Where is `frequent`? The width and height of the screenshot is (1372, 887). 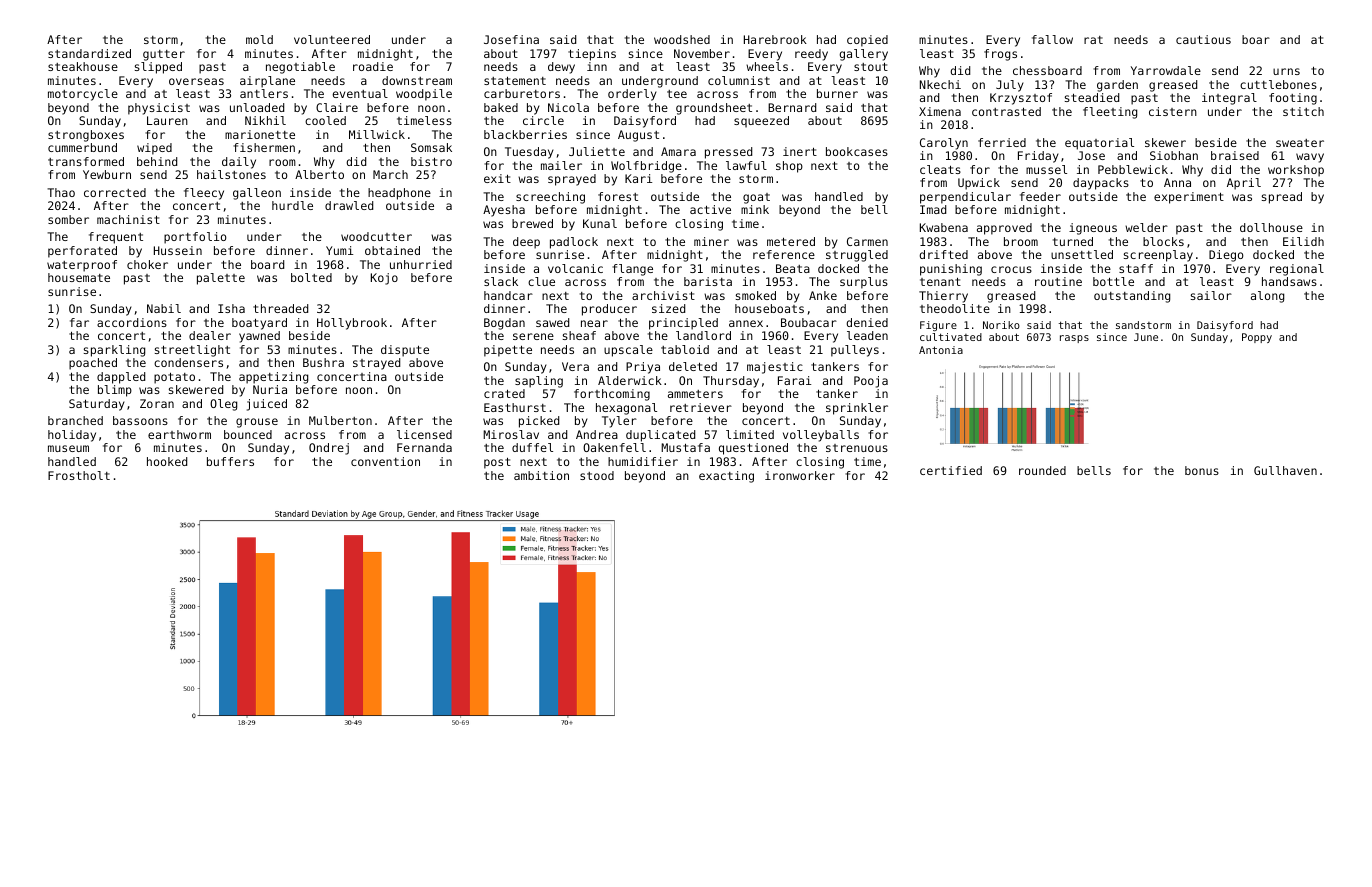
frequent is located at coordinates (116, 238).
